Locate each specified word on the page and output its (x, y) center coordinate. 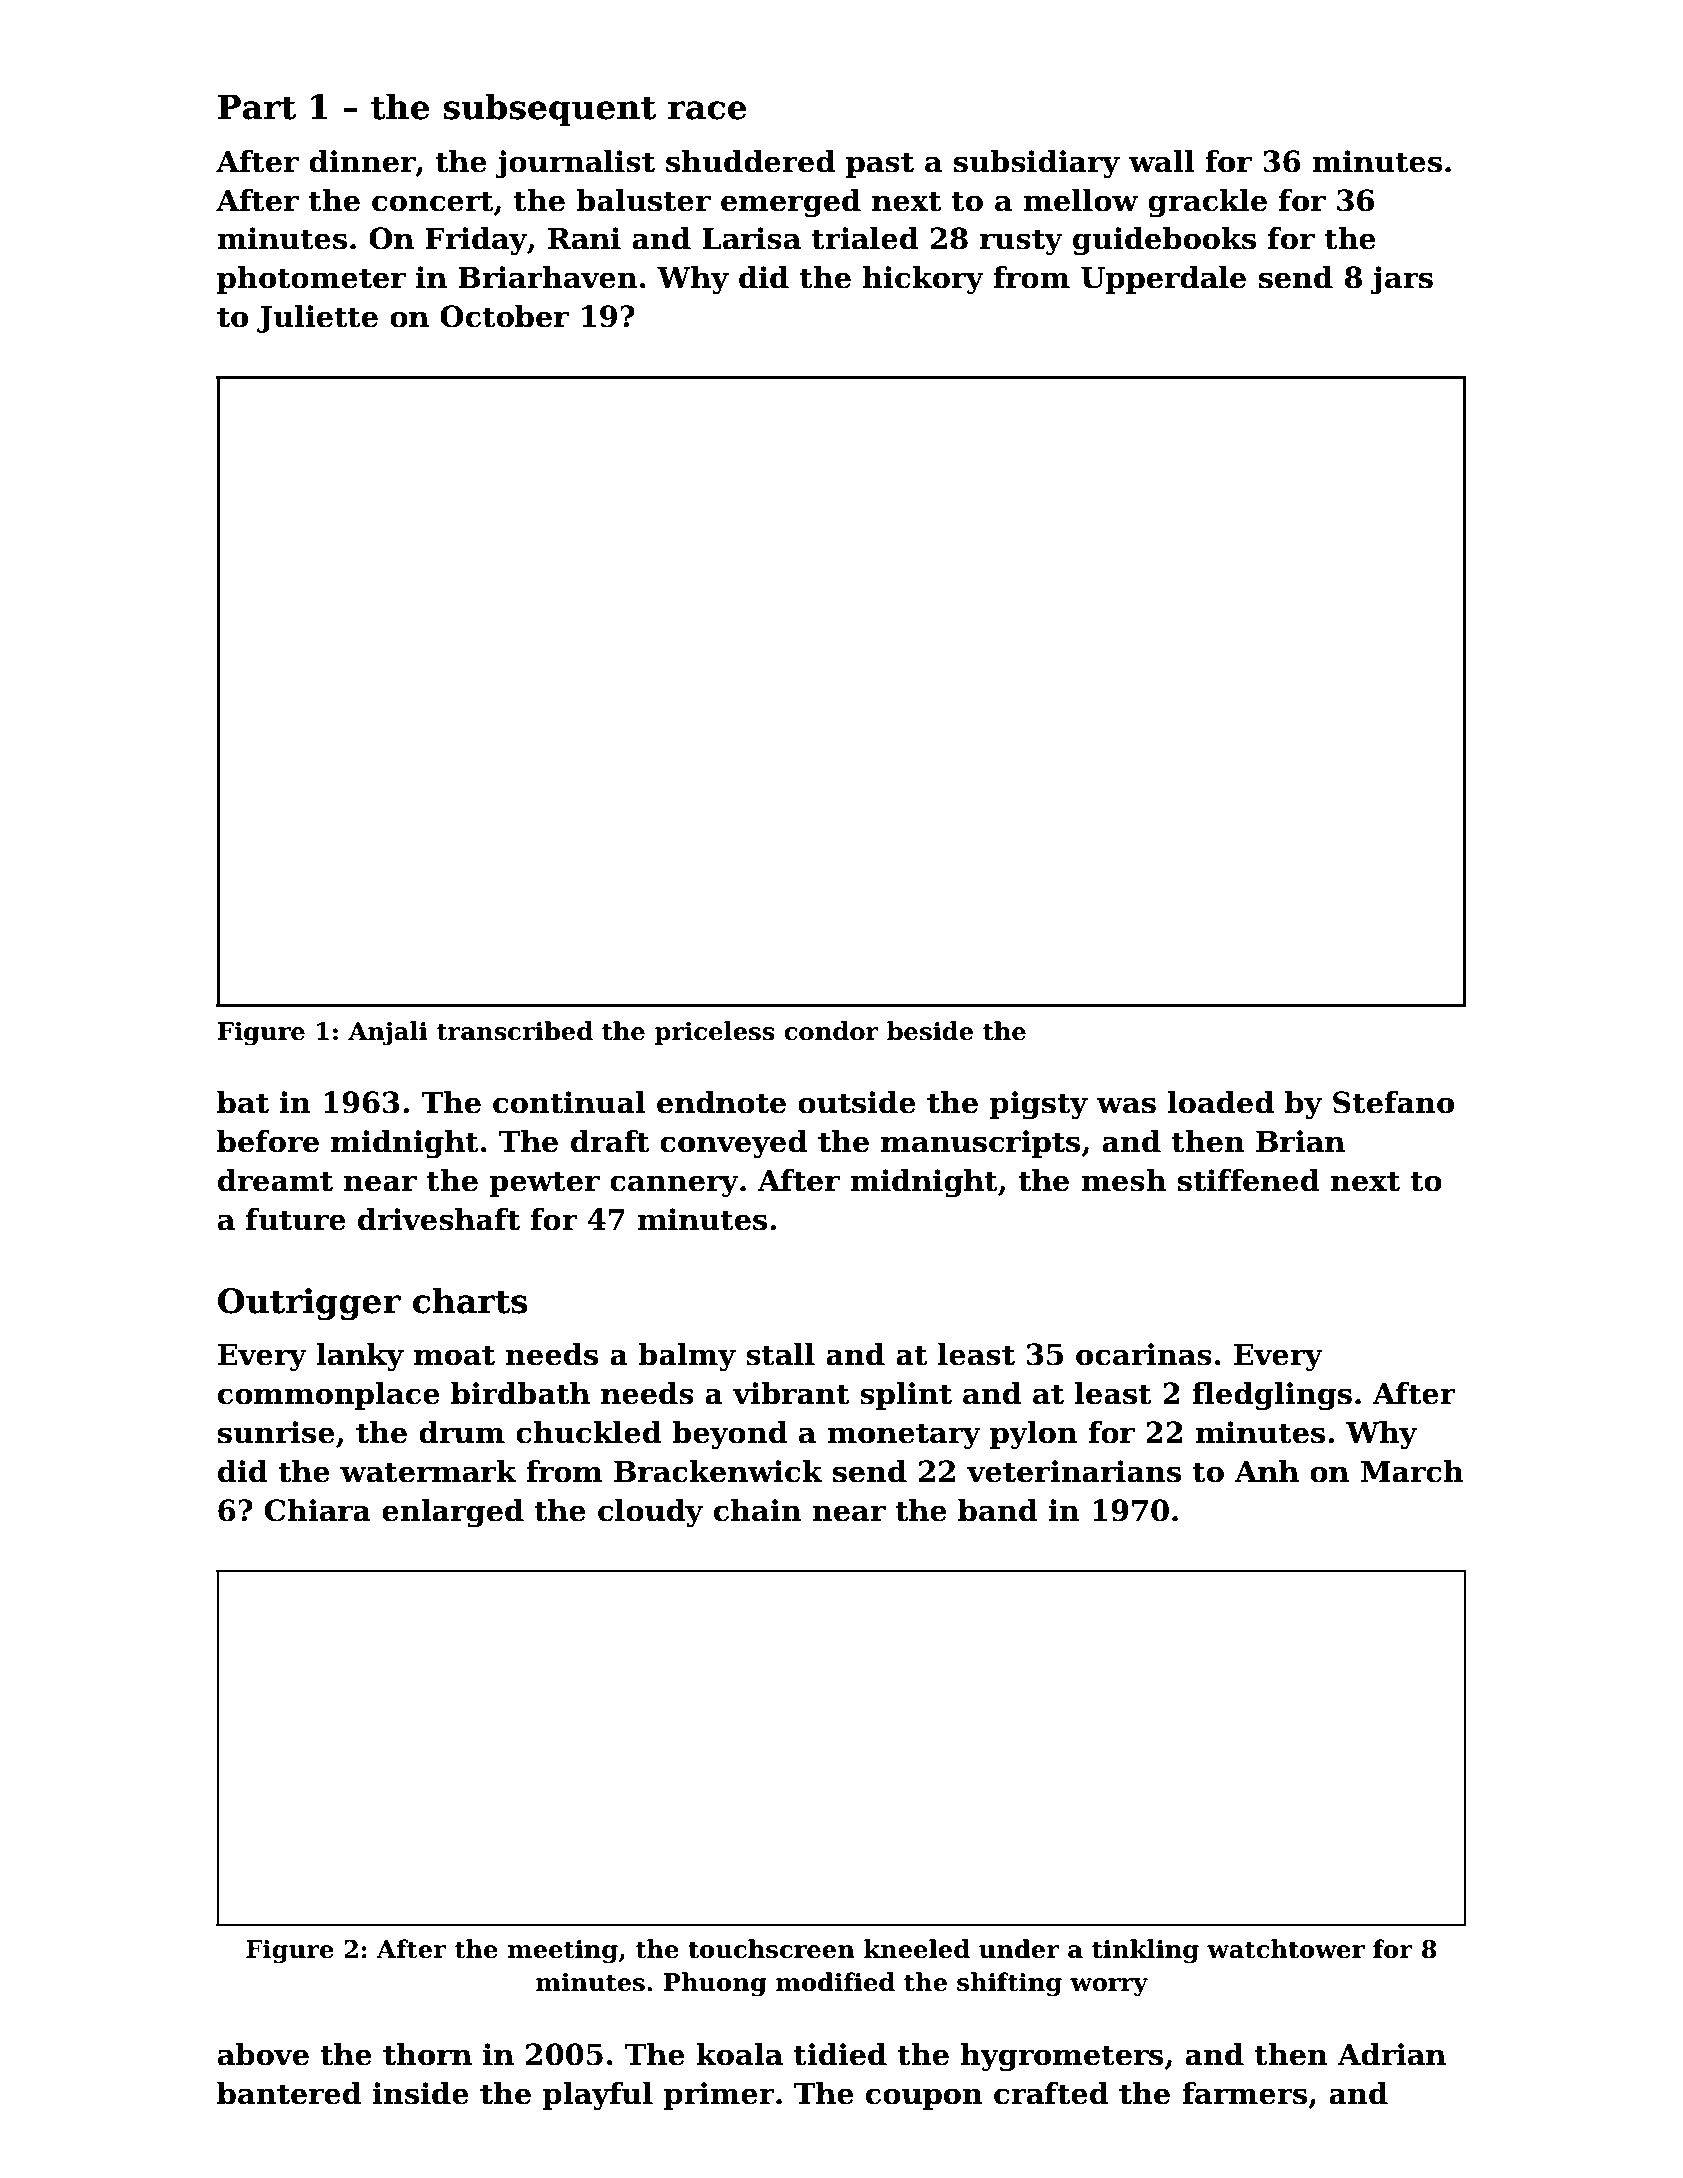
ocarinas (1144, 1354)
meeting (562, 1952)
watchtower (1286, 1949)
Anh (1266, 1471)
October (504, 316)
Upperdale (1163, 280)
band (998, 1510)
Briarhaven (547, 277)
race (707, 110)
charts (470, 1300)
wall (1161, 161)
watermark (428, 1471)
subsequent (549, 109)
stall (780, 1354)
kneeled (917, 1949)
